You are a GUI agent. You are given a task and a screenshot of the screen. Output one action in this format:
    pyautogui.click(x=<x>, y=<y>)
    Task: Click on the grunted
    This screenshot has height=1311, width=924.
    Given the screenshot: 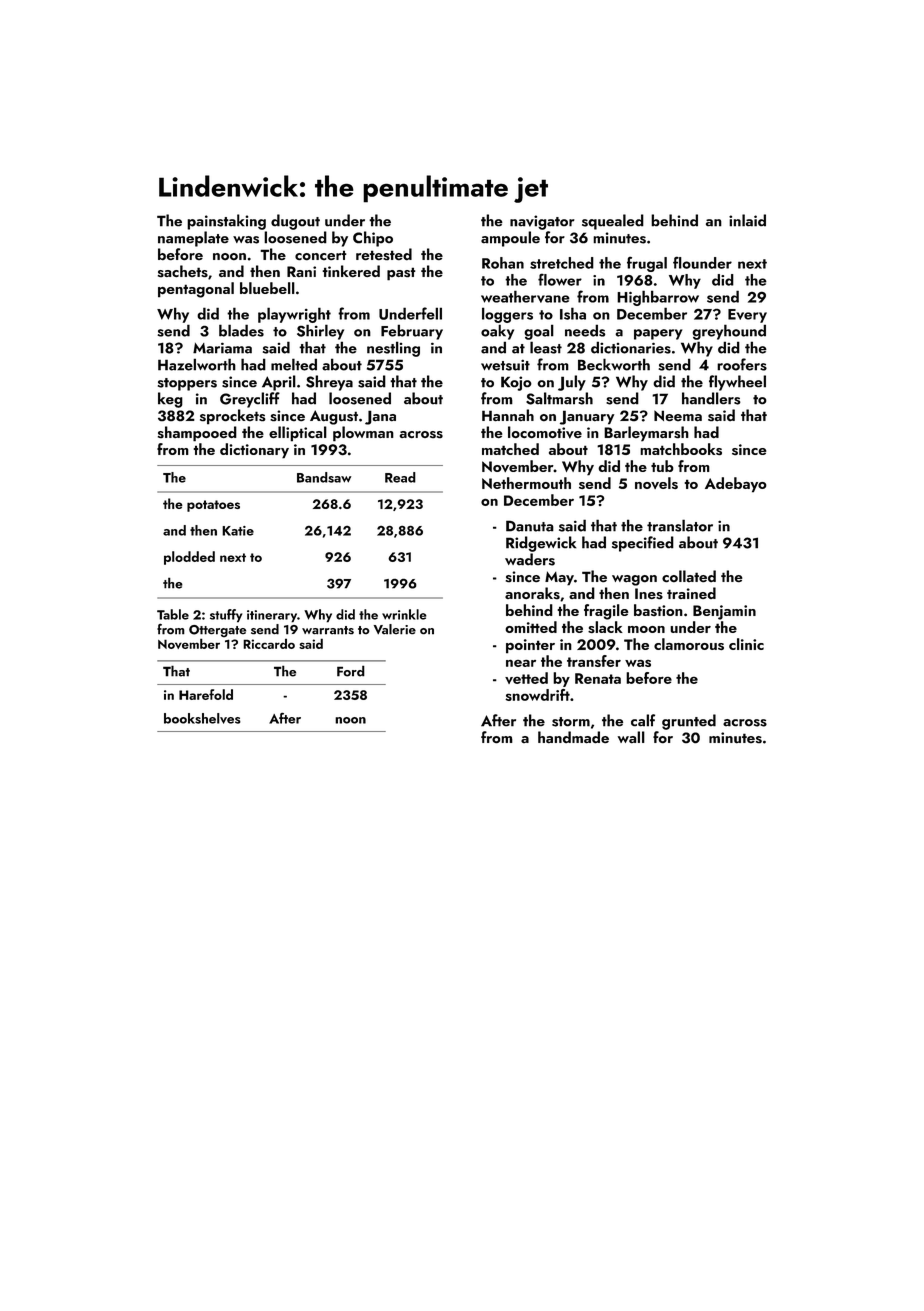 What is the action you would take?
    pyautogui.click(x=689, y=722)
